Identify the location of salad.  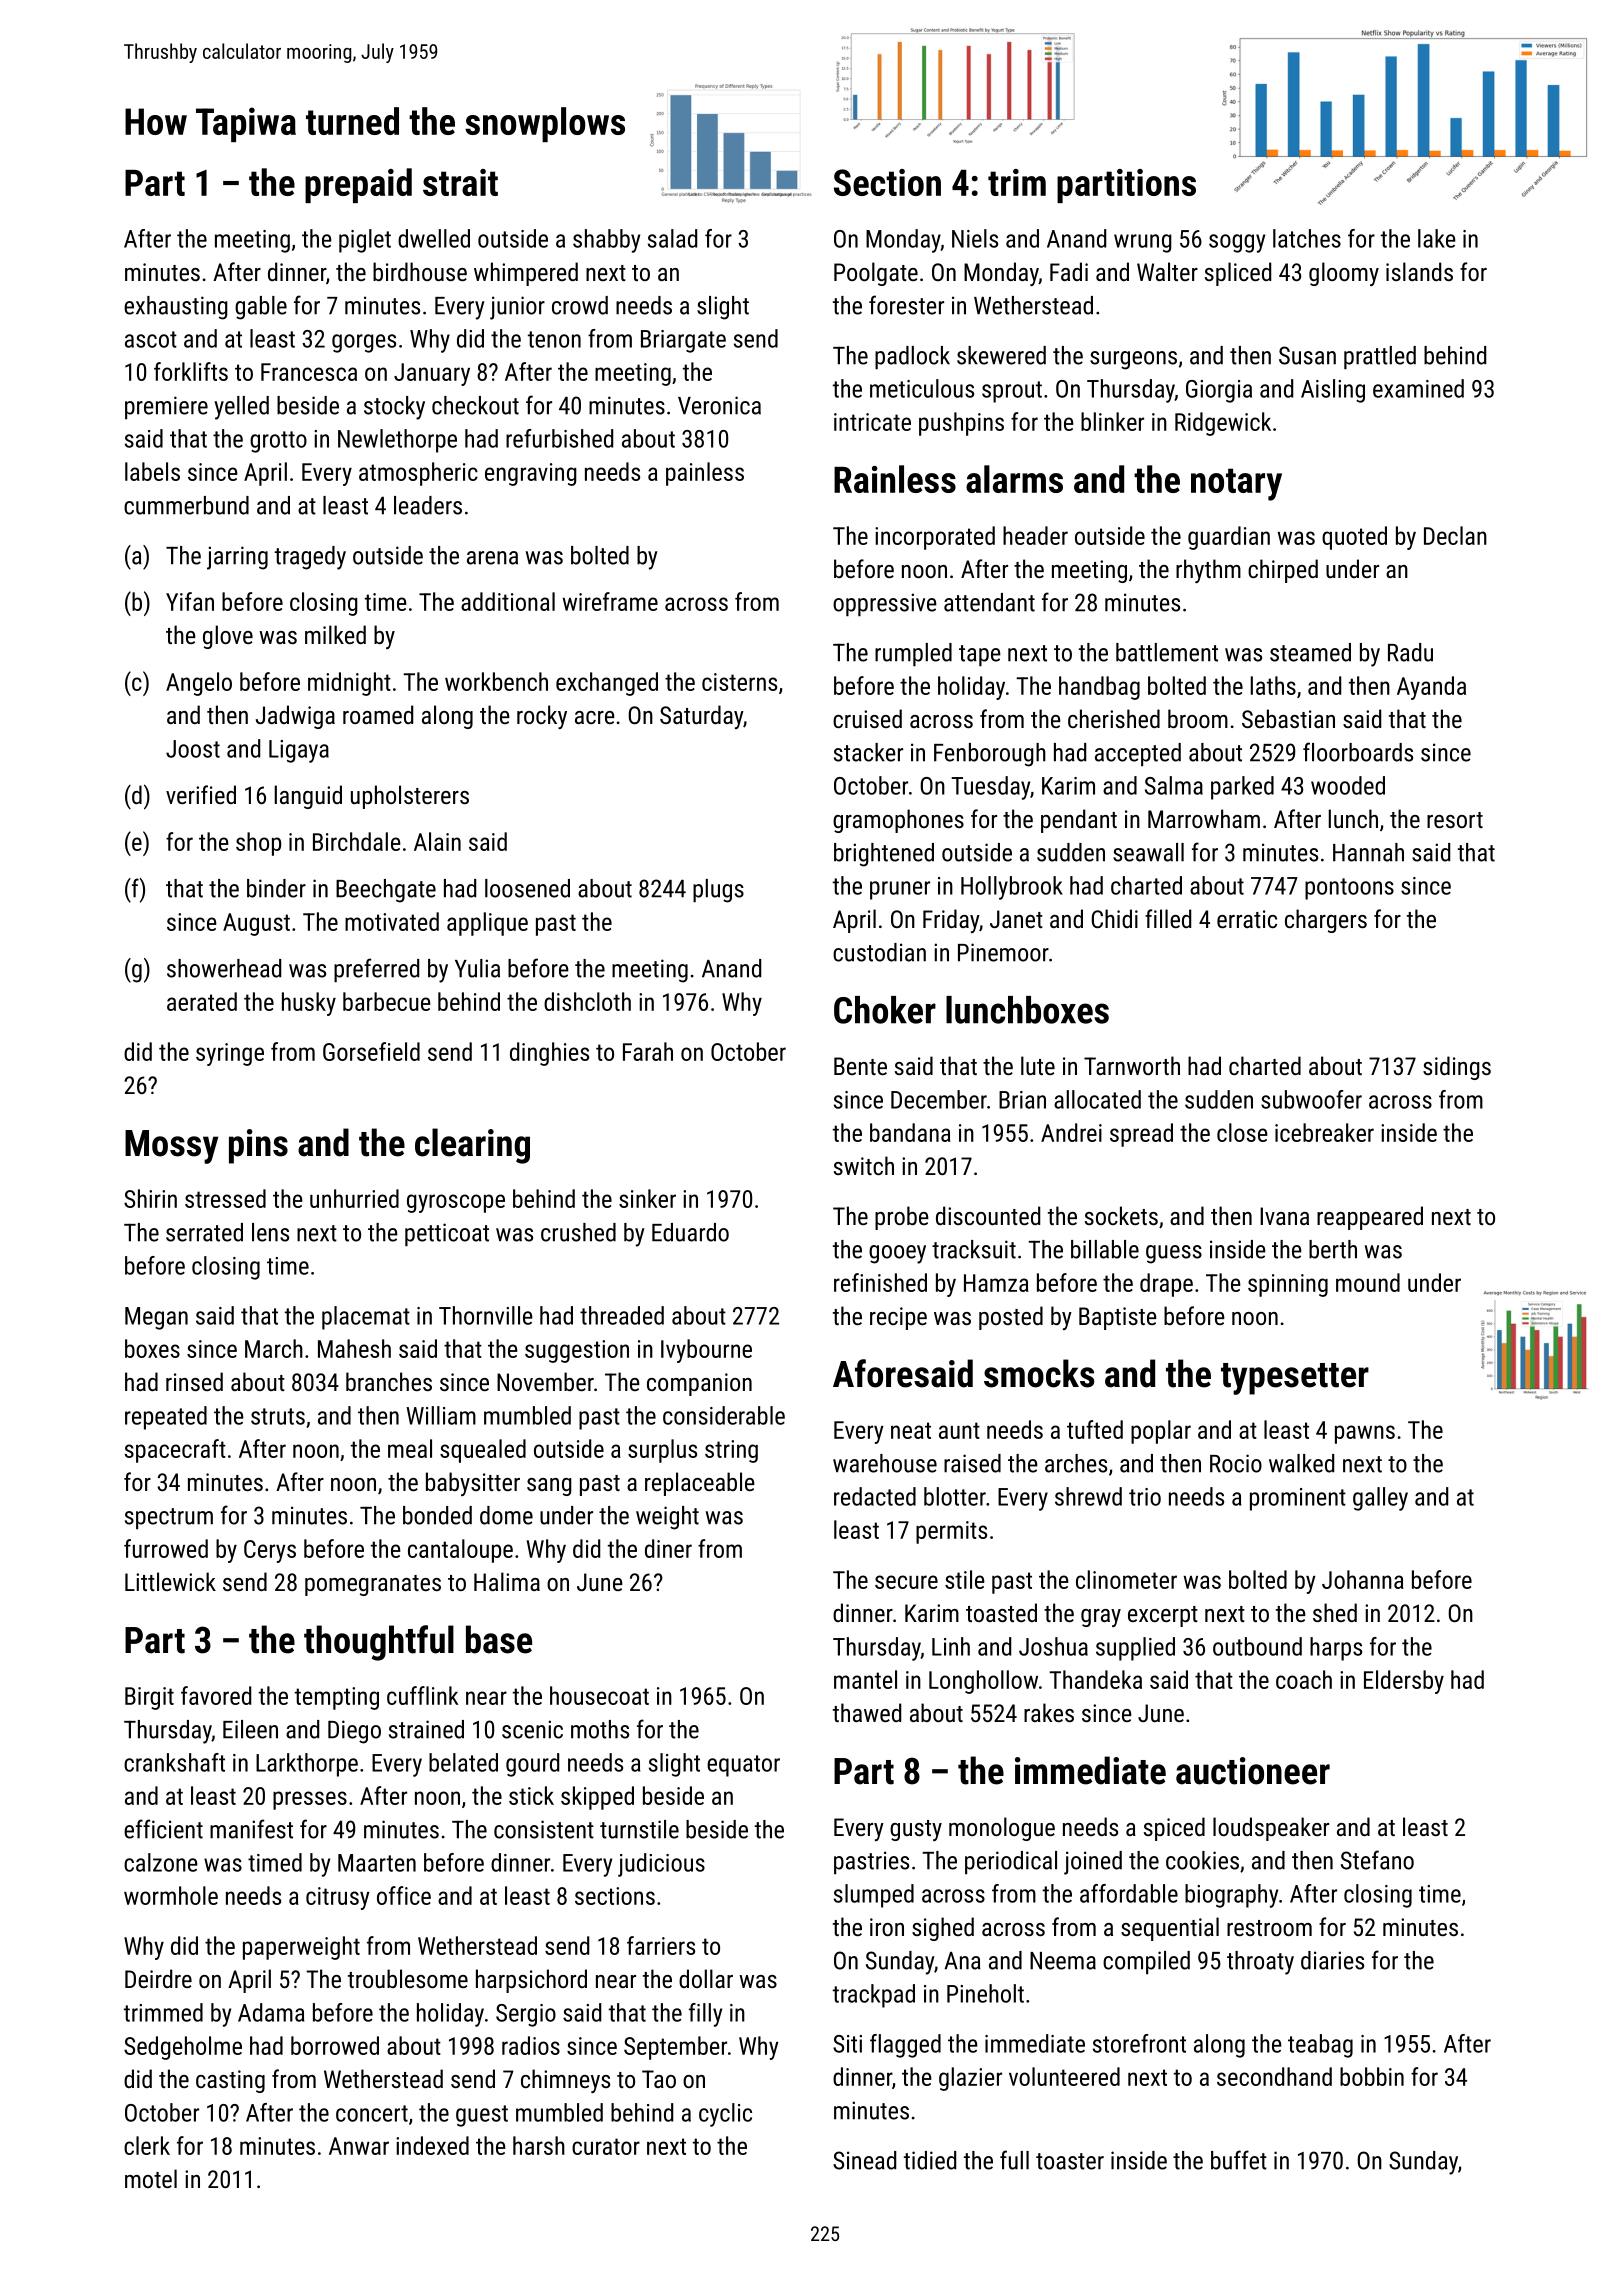
(672, 238).
